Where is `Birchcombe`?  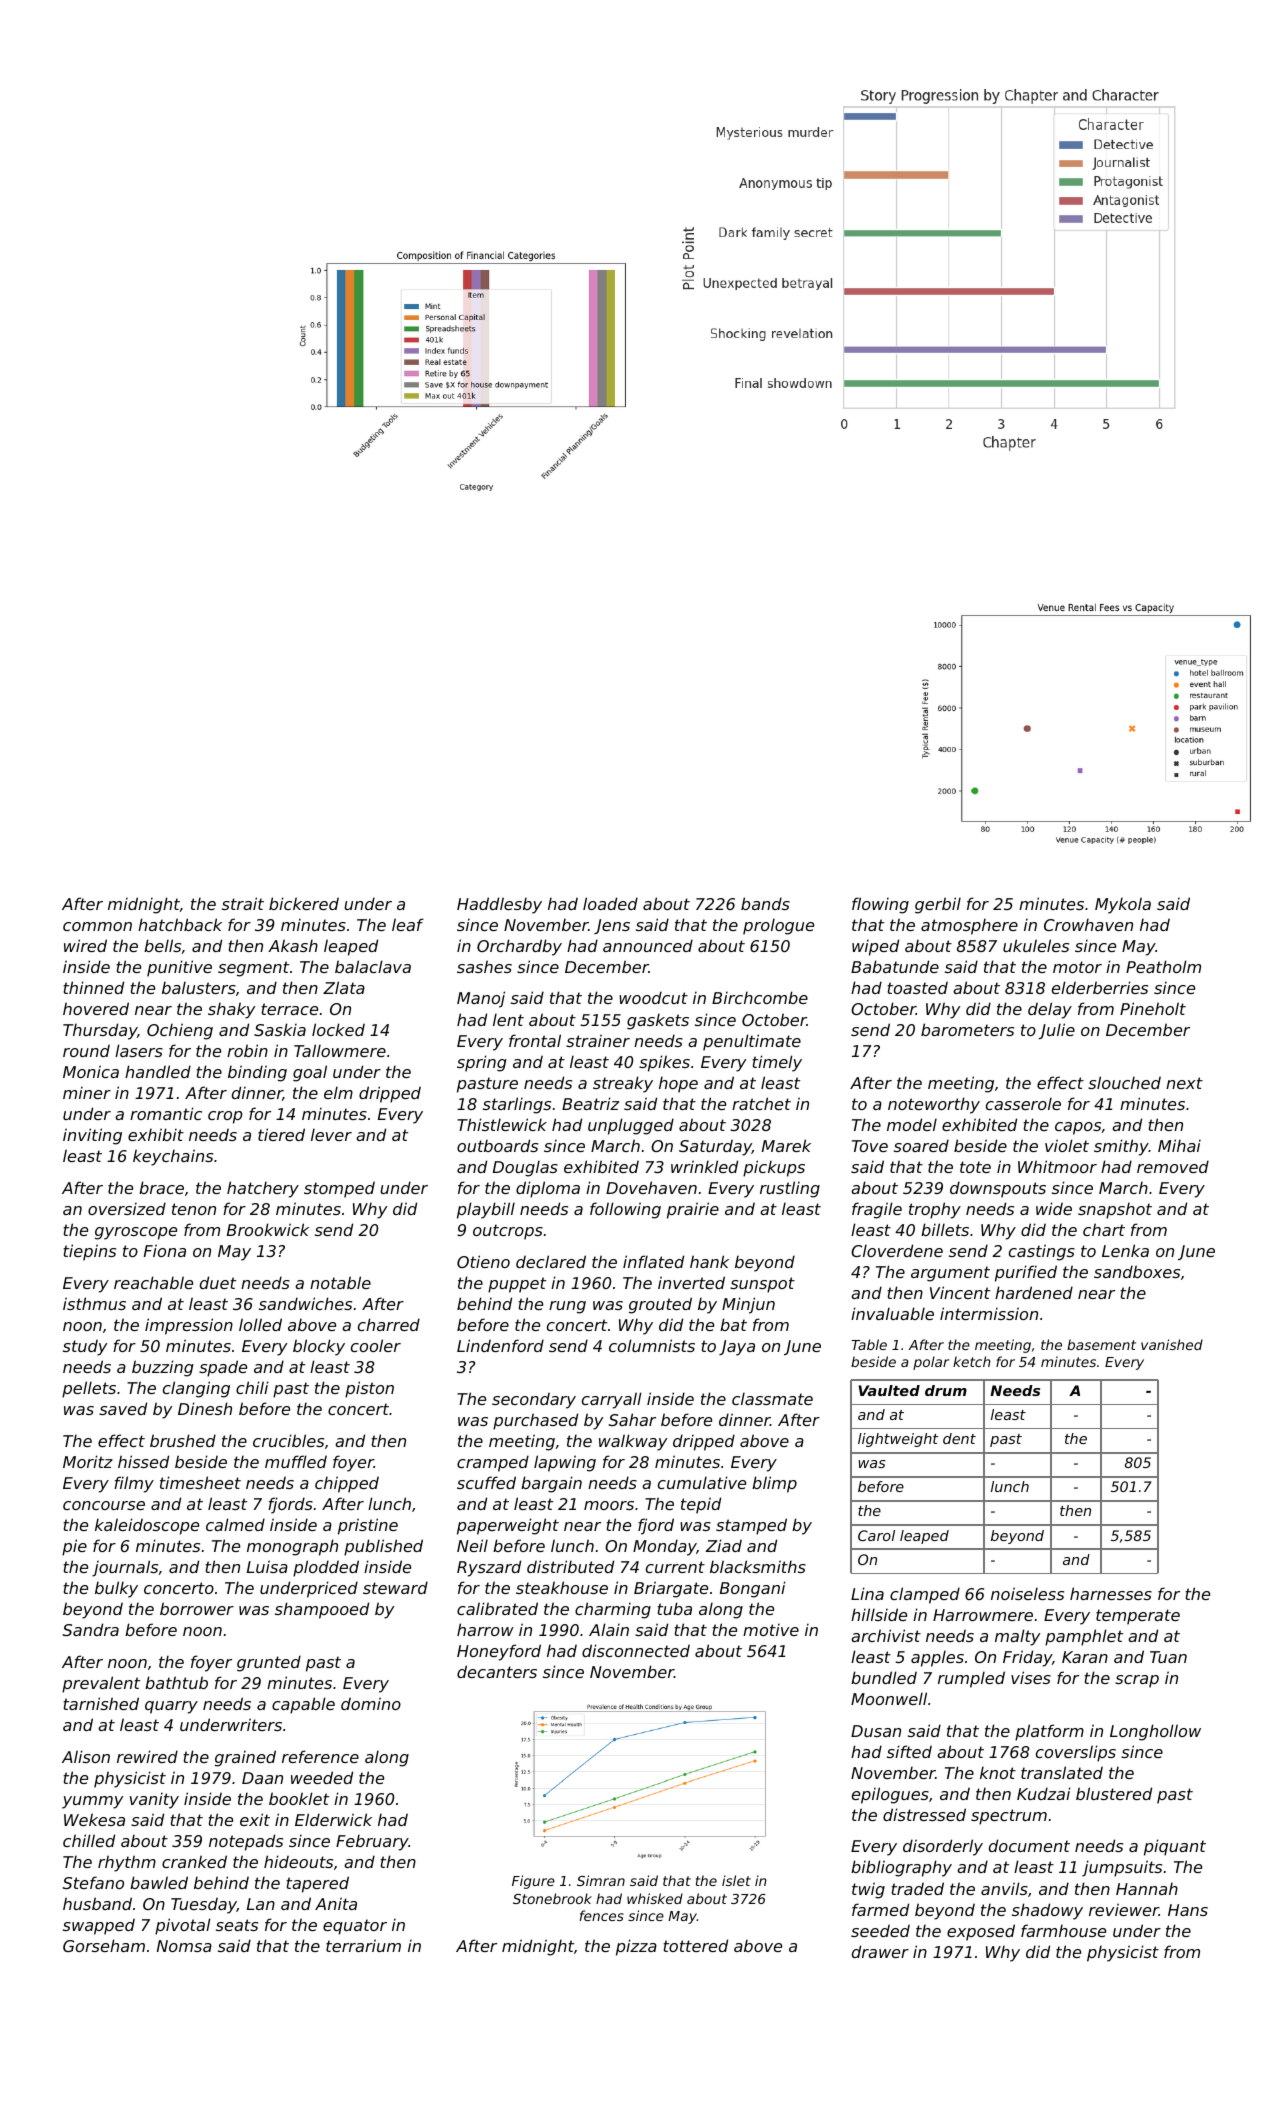
Birchcombe is located at coordinates (760, 997).
